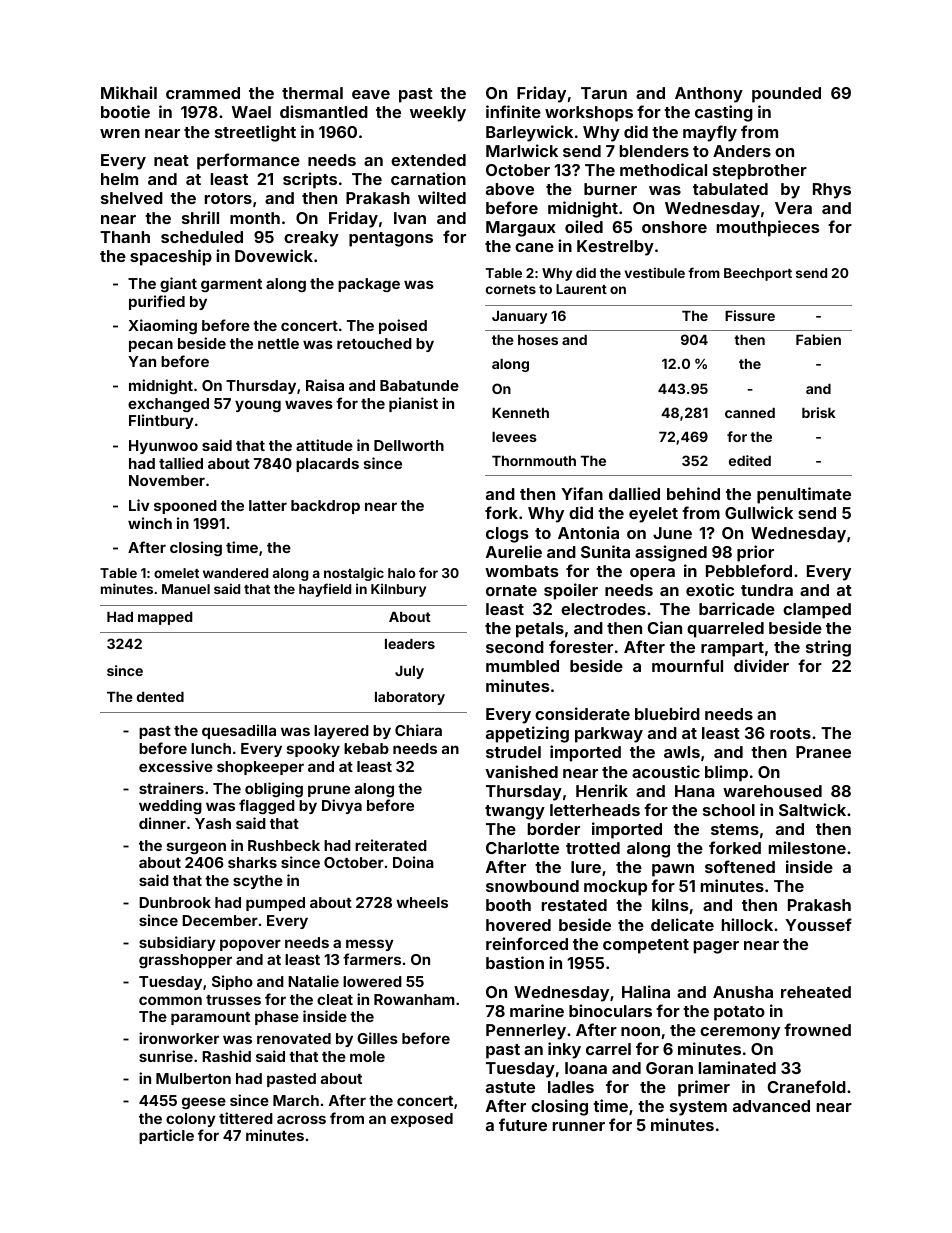 The image size is (952, 1233). Describe the element at coordinates (377, 1038) in the screenshot. I see `Gilles` at that location.
